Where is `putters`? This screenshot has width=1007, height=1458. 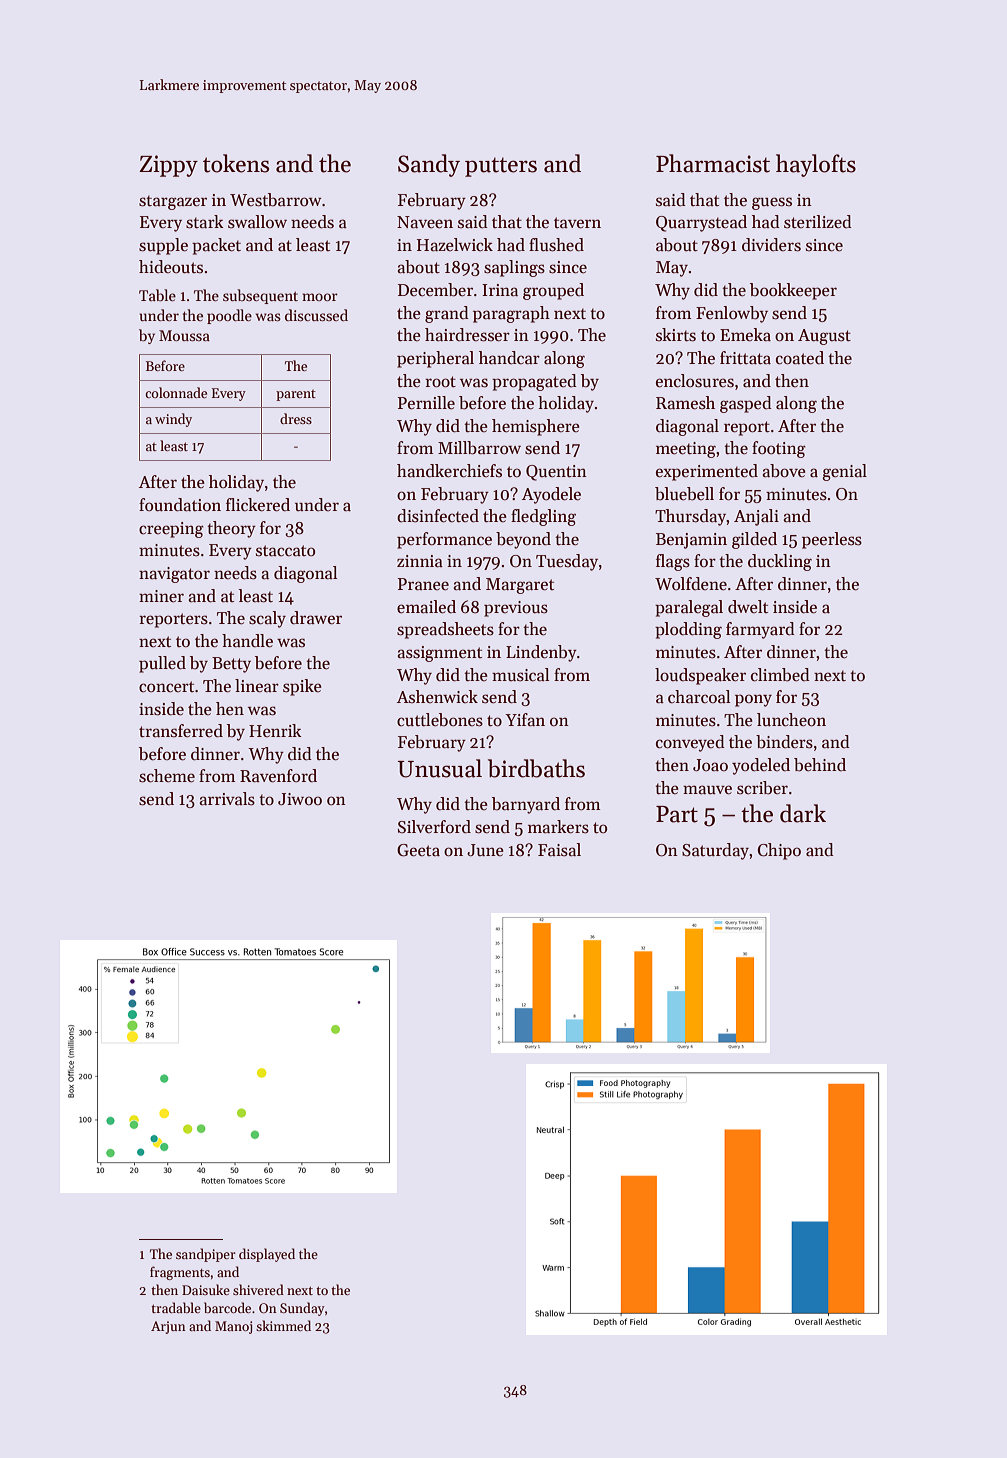
putters is located at coordinates (501, 167).
